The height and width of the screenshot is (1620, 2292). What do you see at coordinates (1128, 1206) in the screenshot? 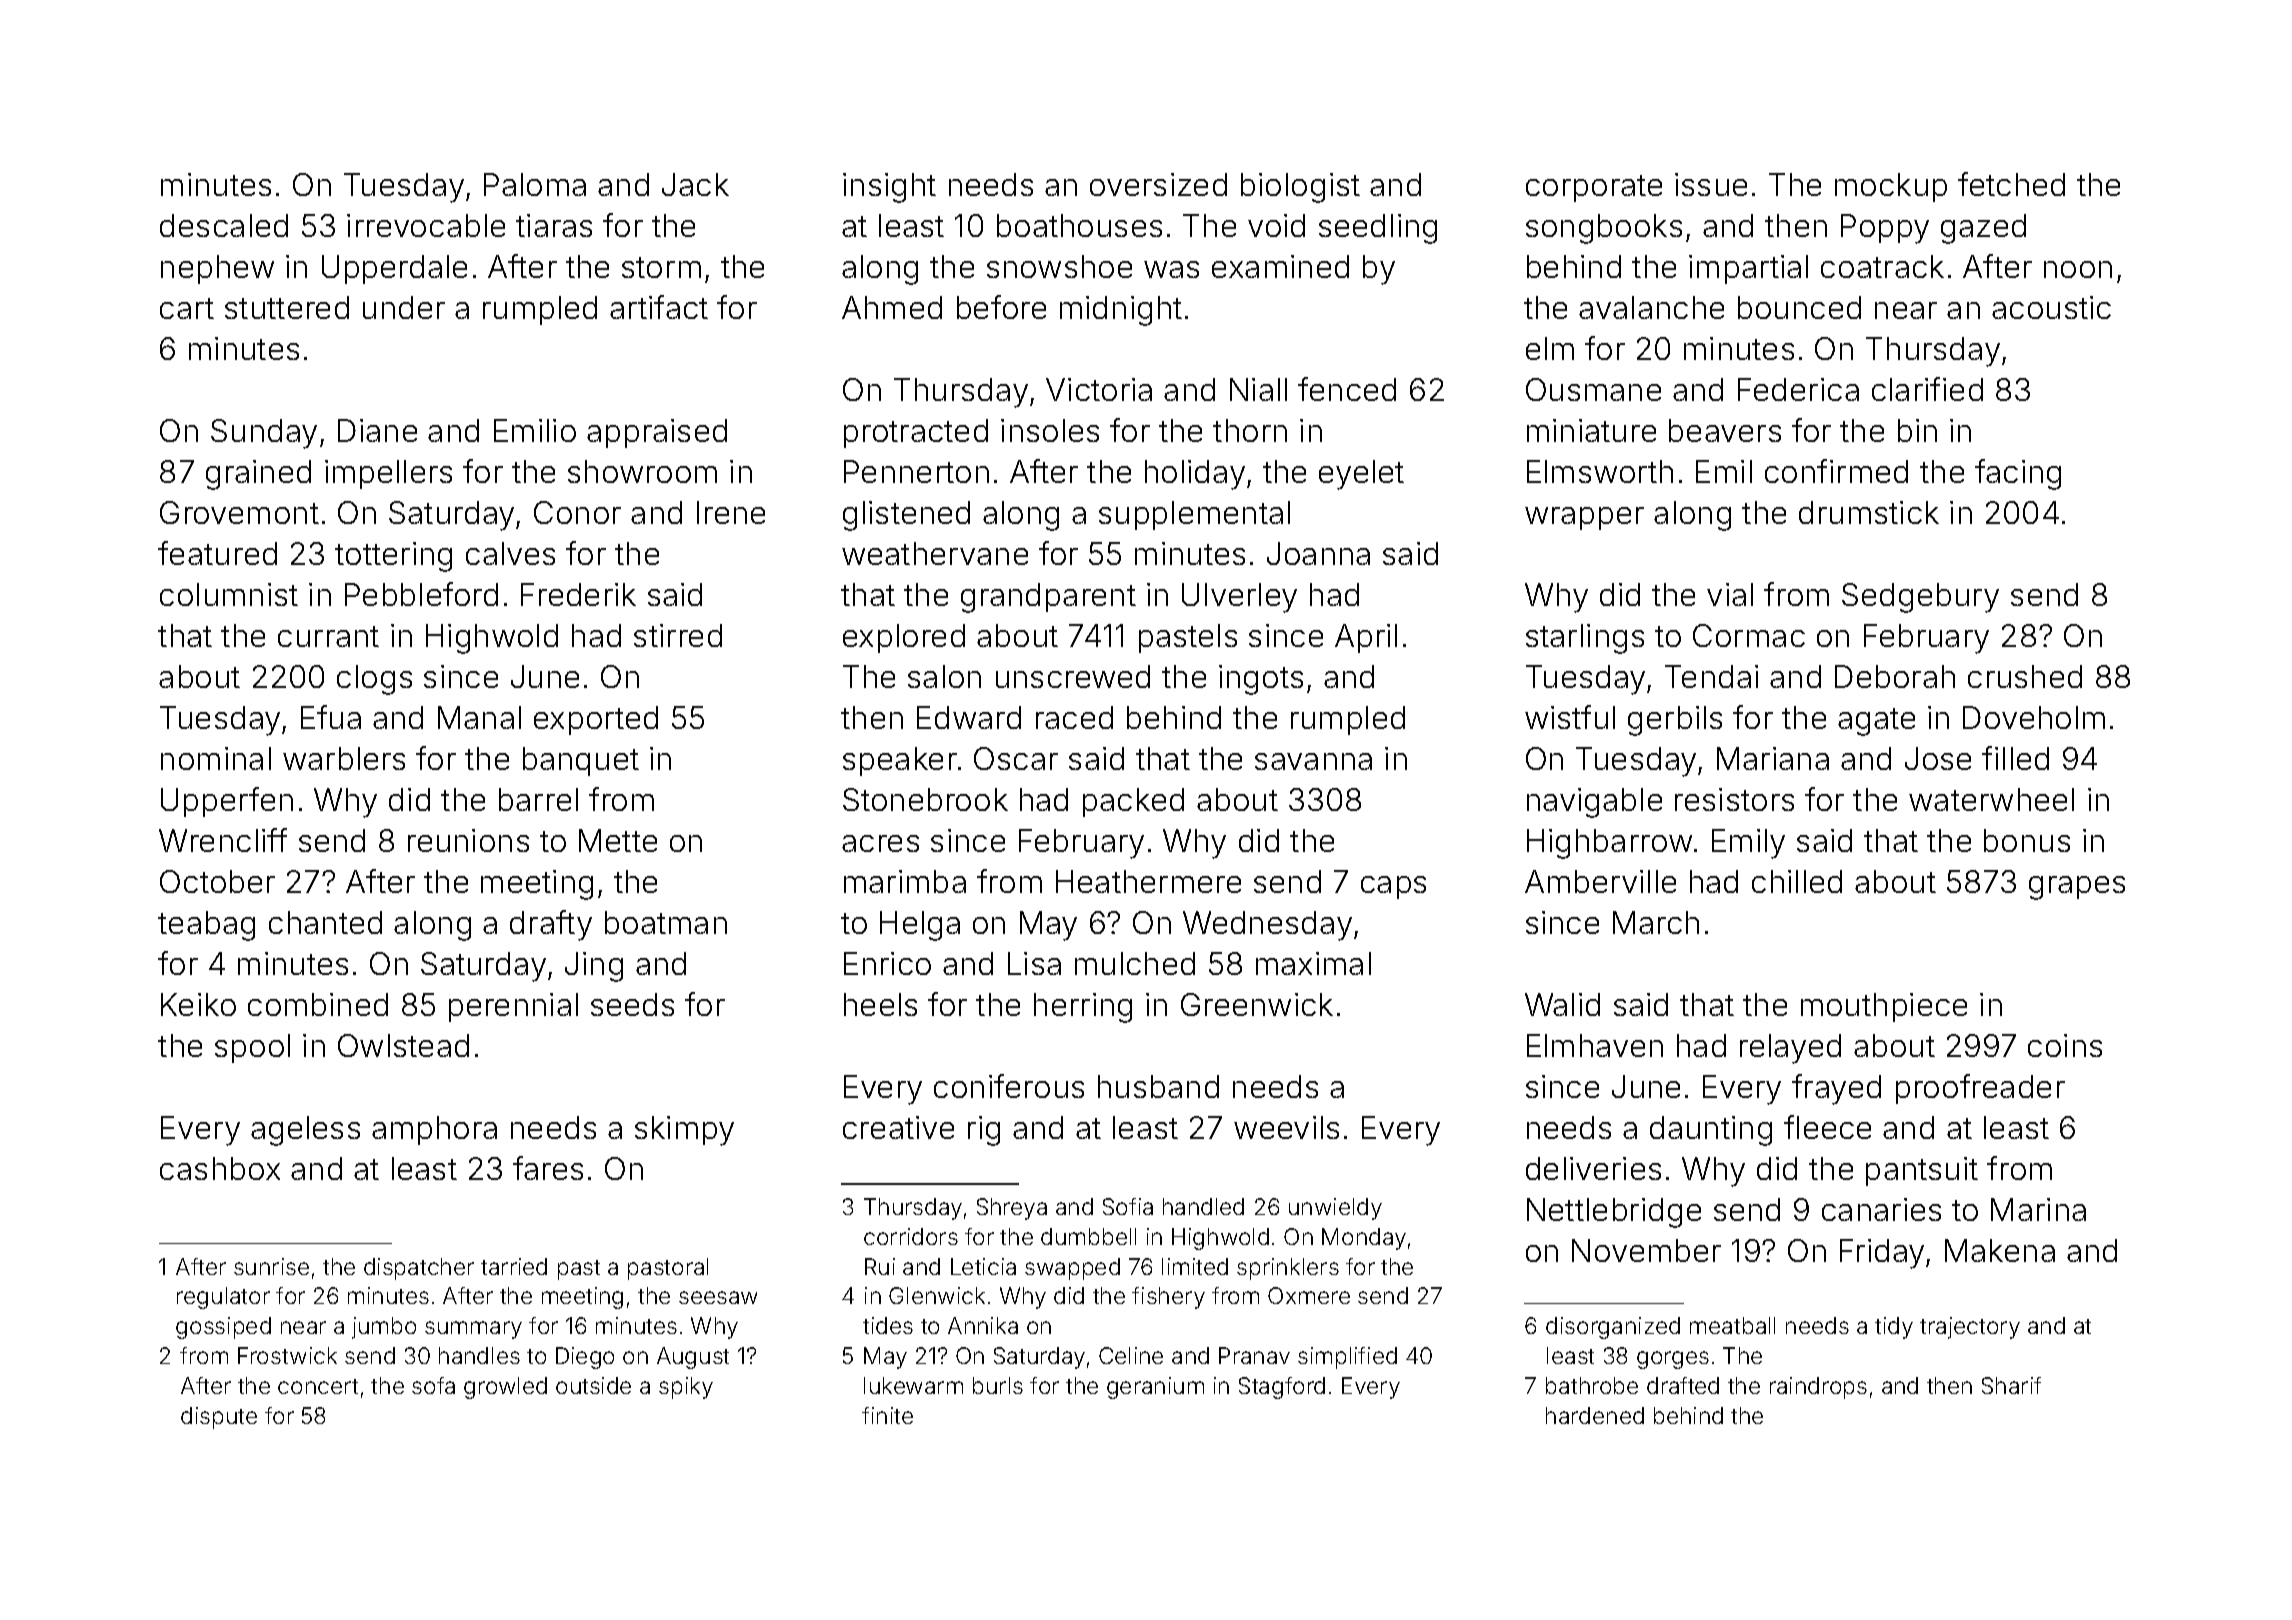
I see `Sofia` at bounding box center [1128, 1206].
